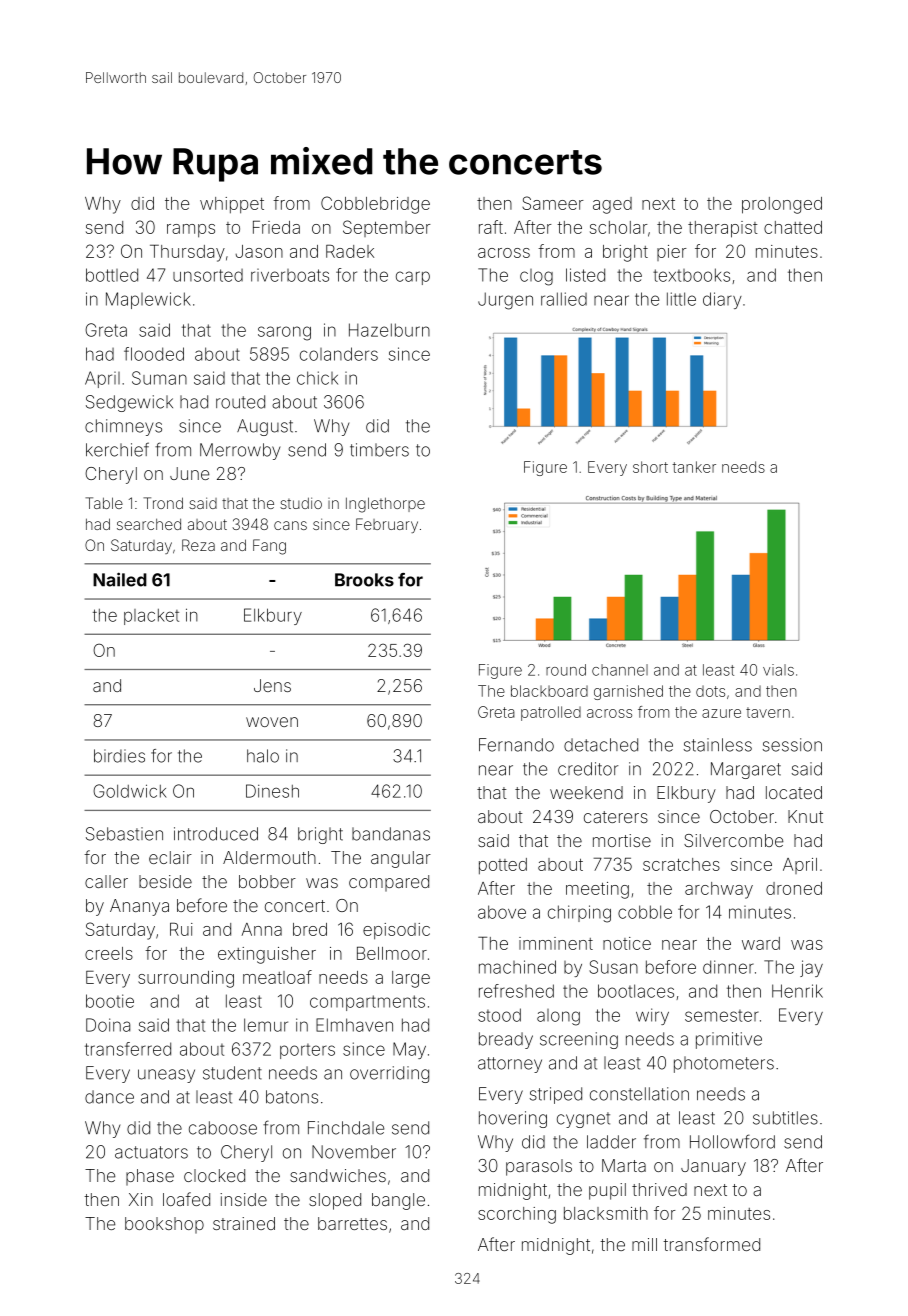 This page has height=1316, width=908. What do you see at coordinates (214, 1175) in the page?
I see `clocked` at bounding box center [214, 1175].
